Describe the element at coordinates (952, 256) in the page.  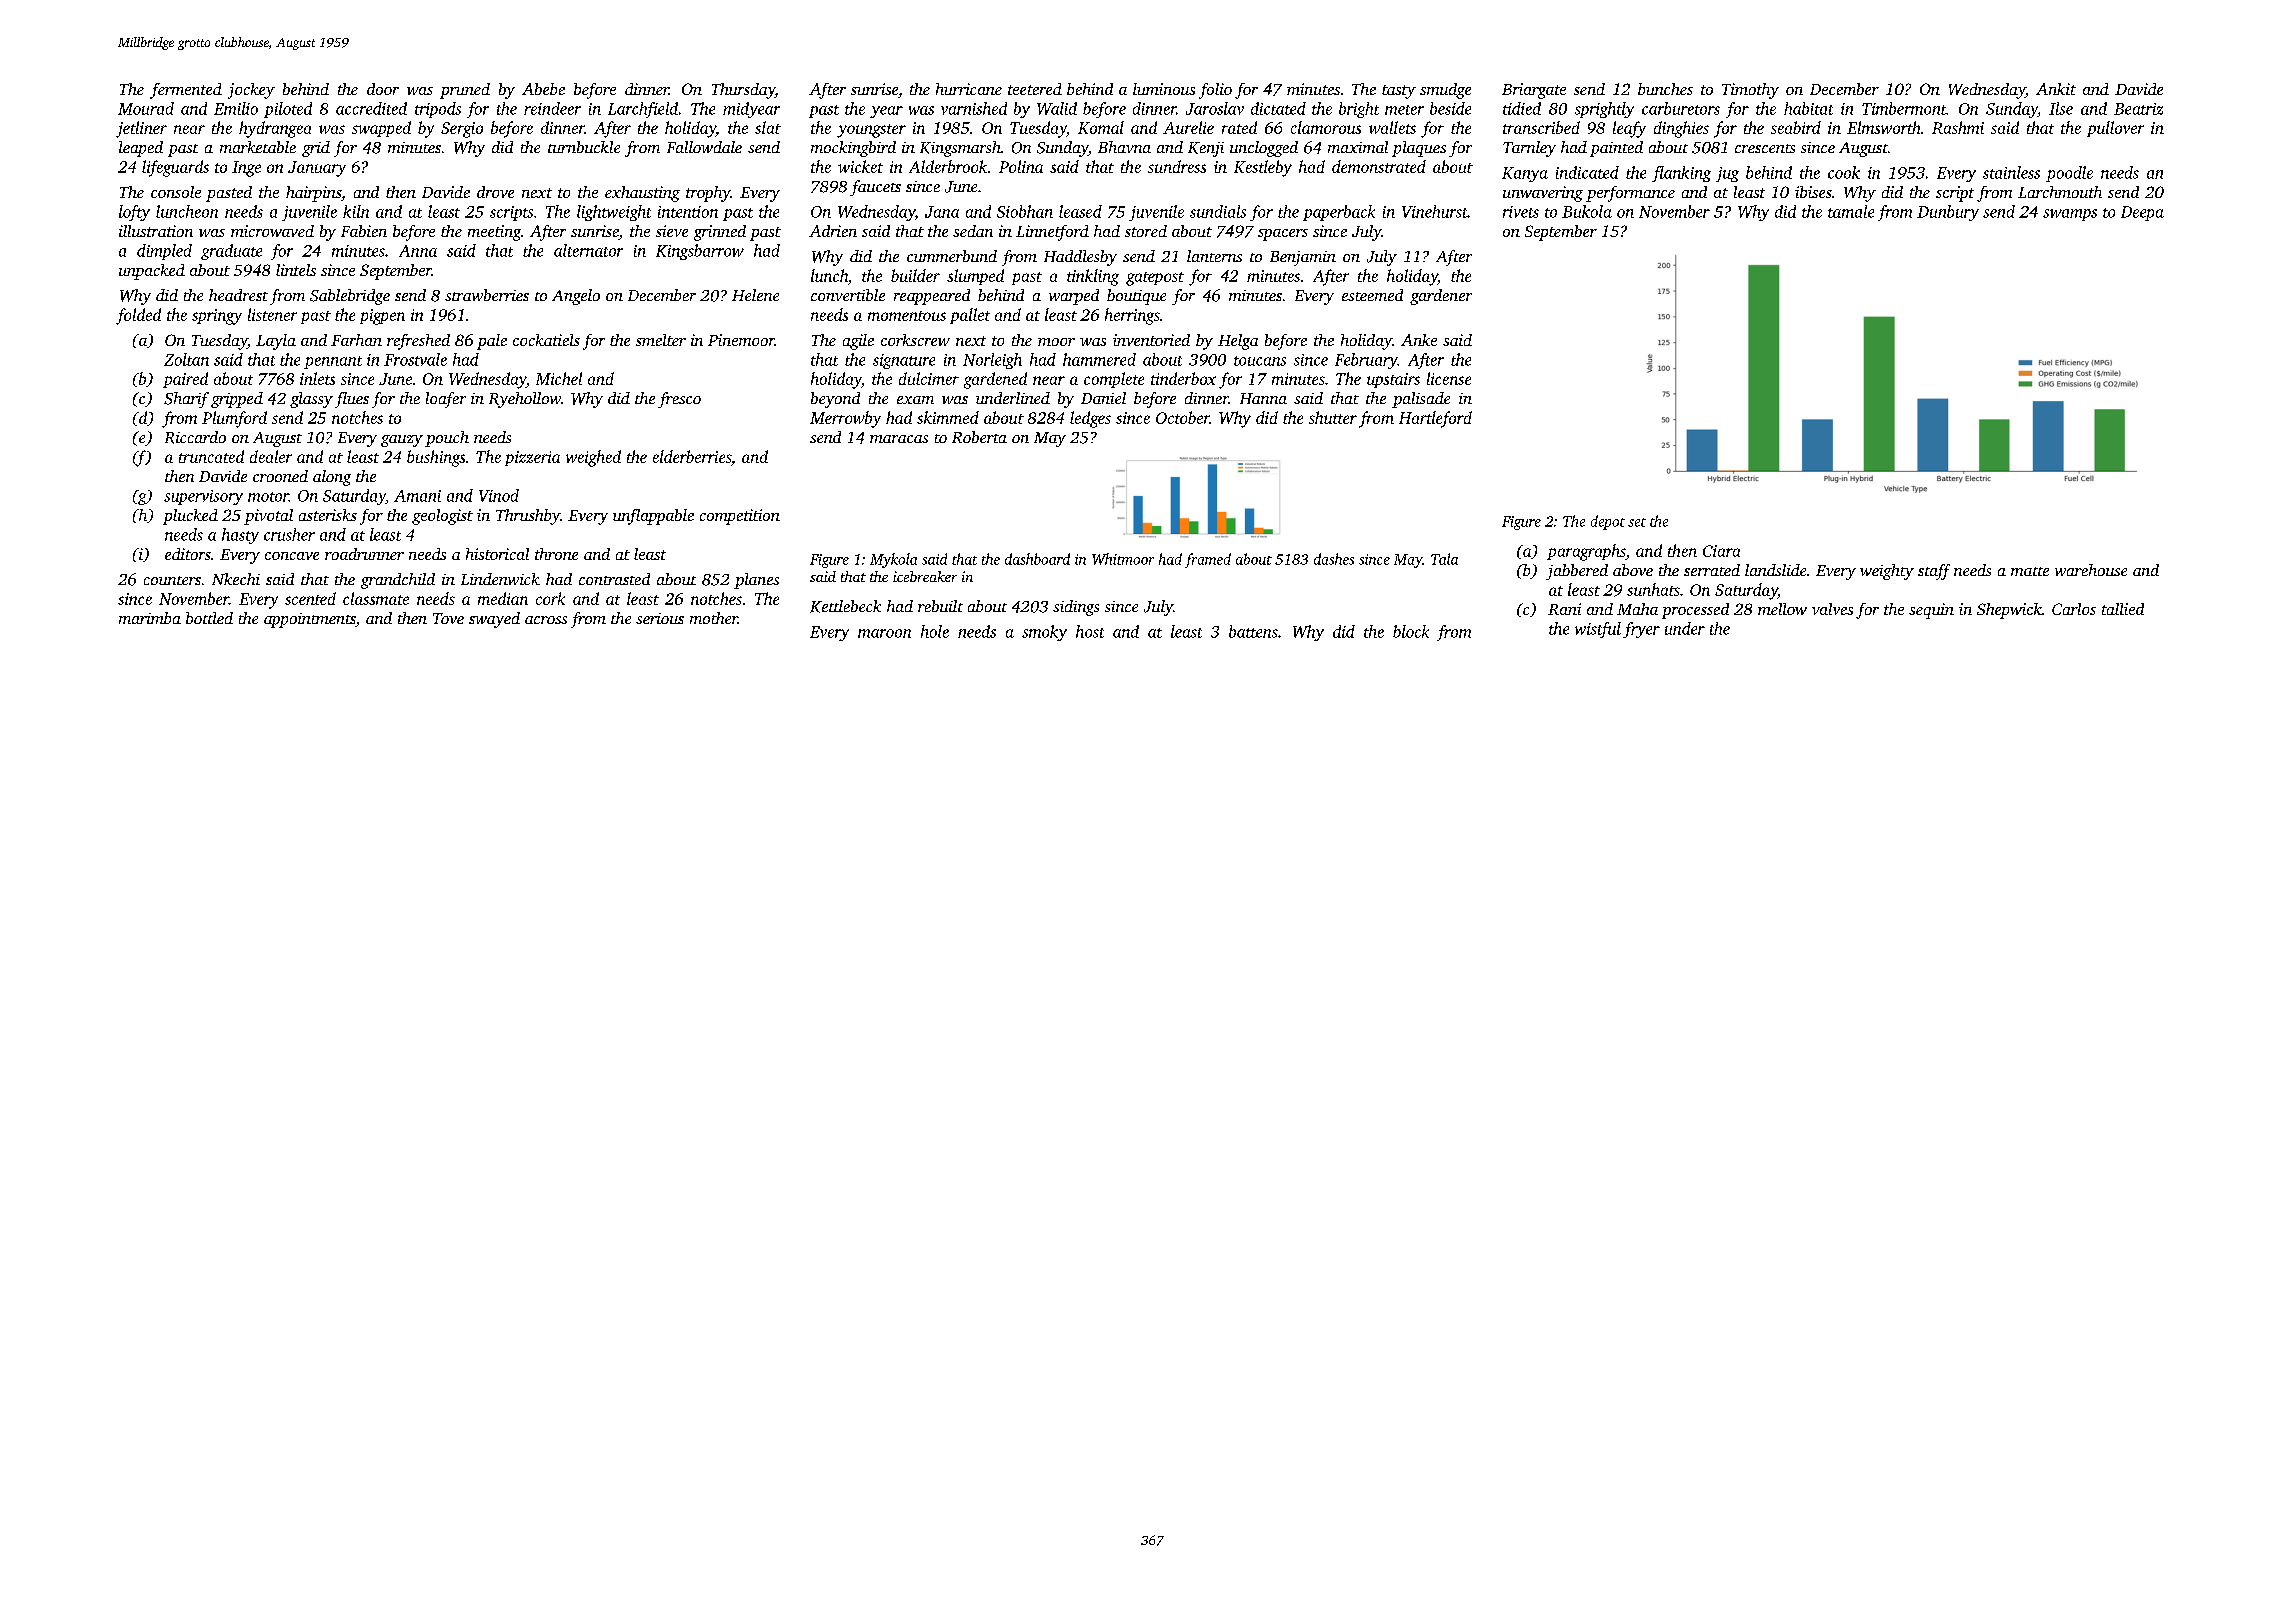
I see `cummerbund` at that location.
